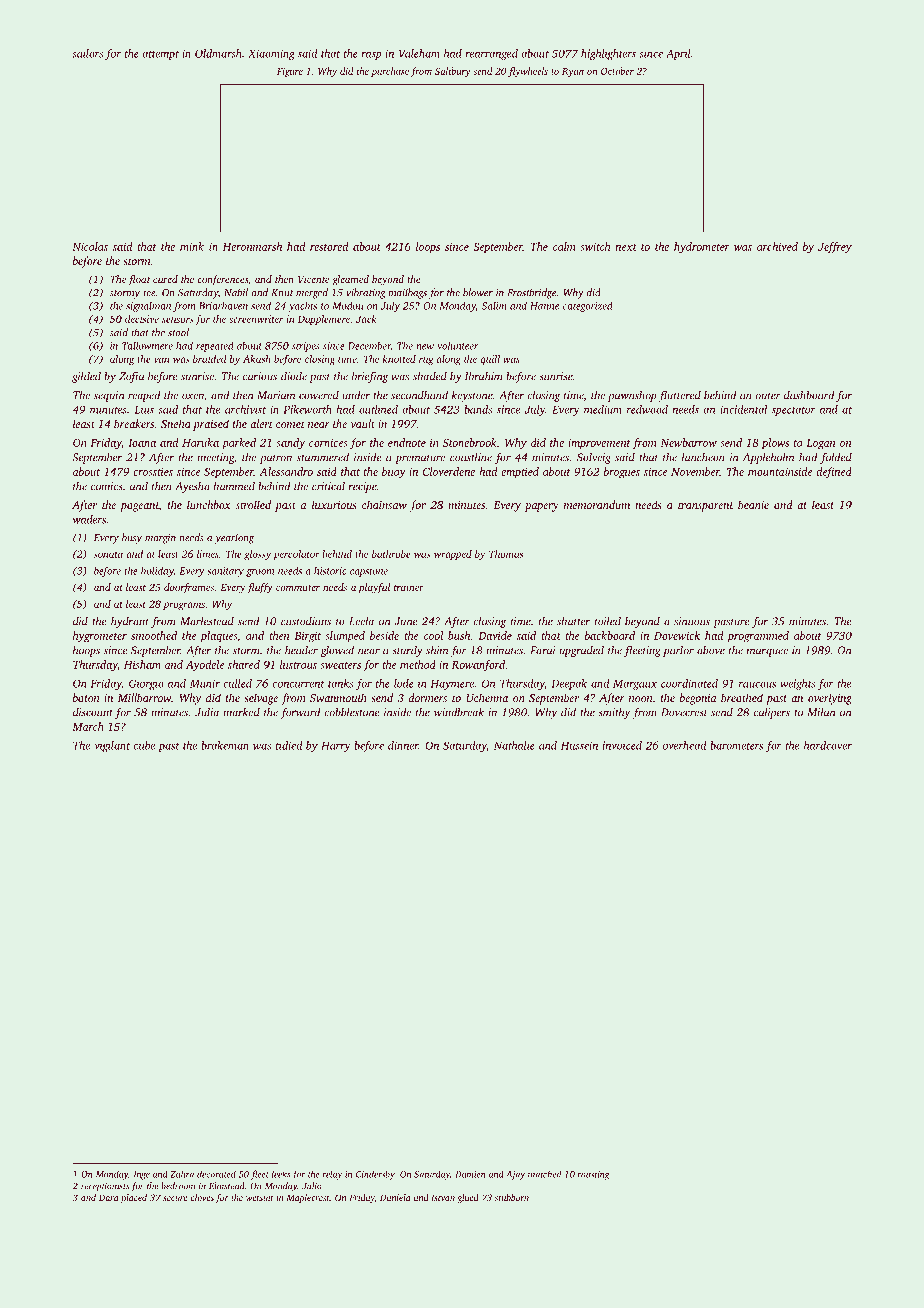  What do you see at coordinates (622, 745) in the screenshot?
I see `invoiced` at bounding box center [622, 745].
